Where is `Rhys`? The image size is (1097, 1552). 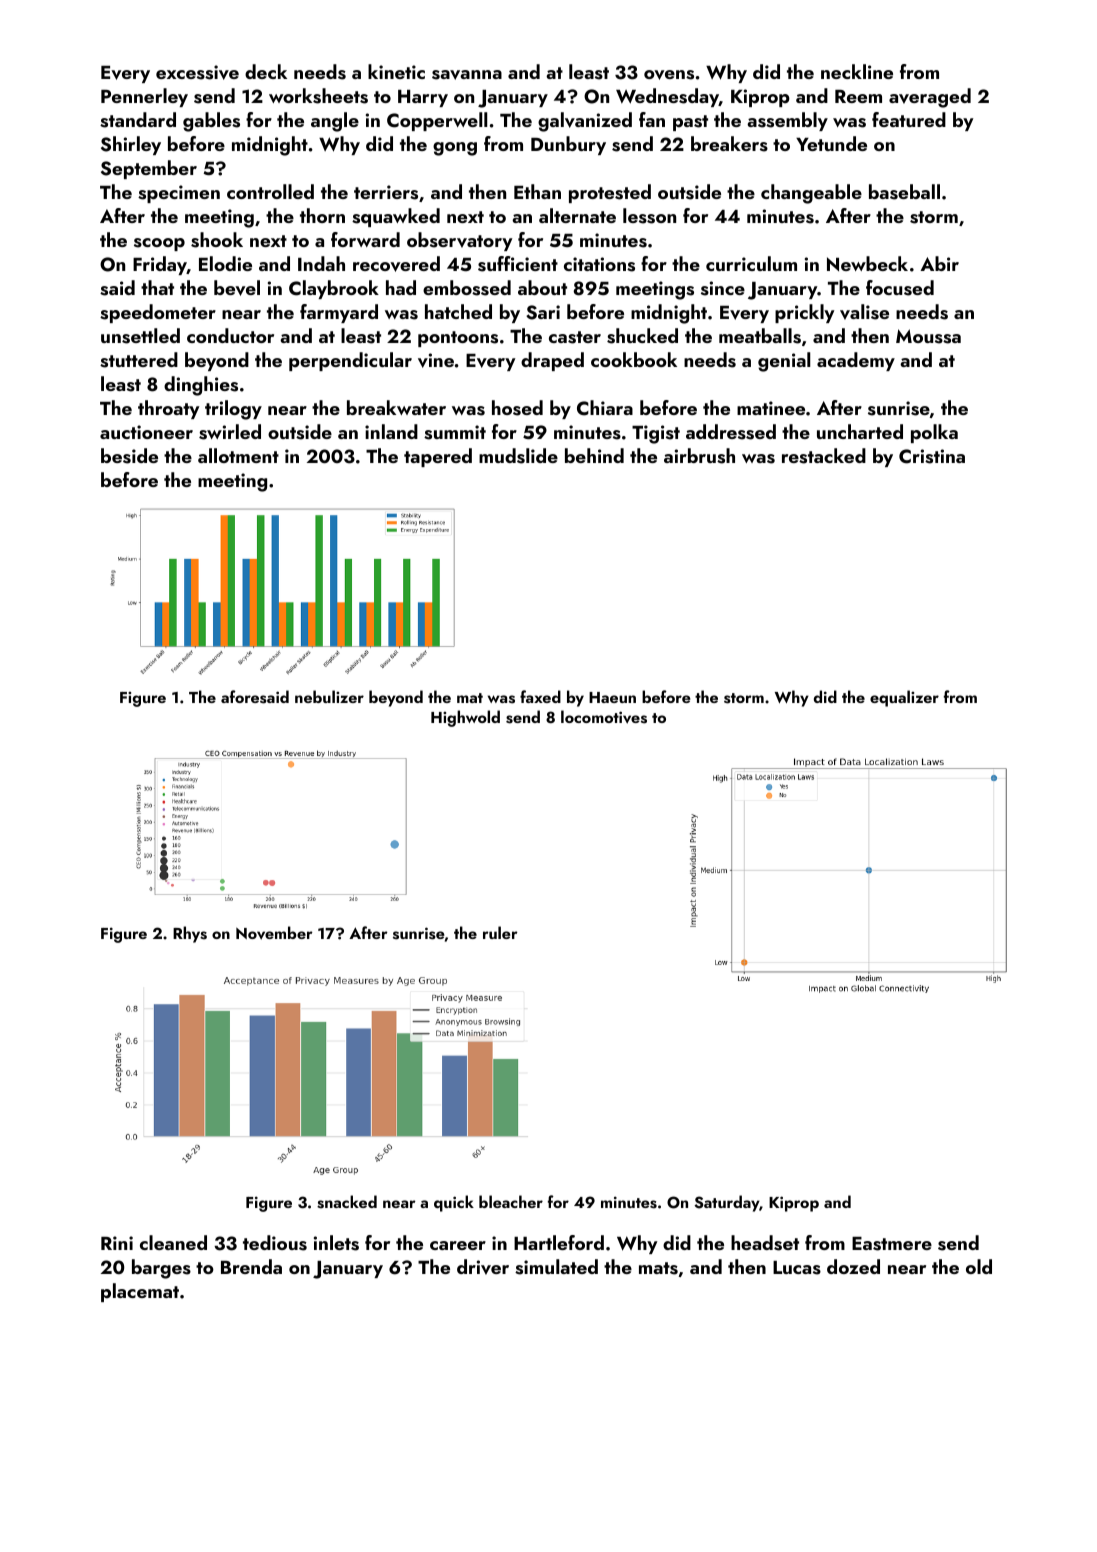
Rhys is located at coordinates (190, 934).
